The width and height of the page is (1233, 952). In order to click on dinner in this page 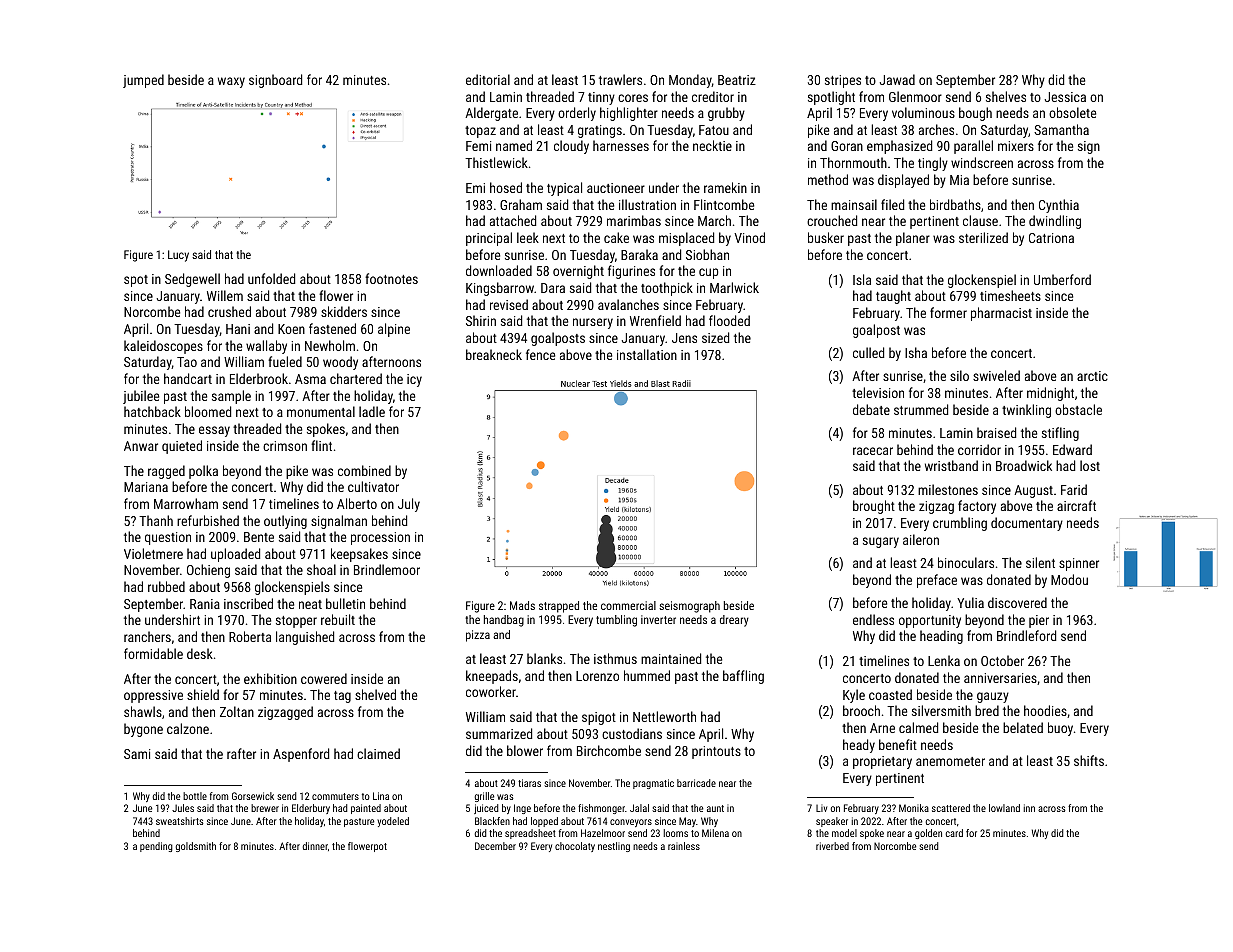, I will do `click(315, 846)`.
